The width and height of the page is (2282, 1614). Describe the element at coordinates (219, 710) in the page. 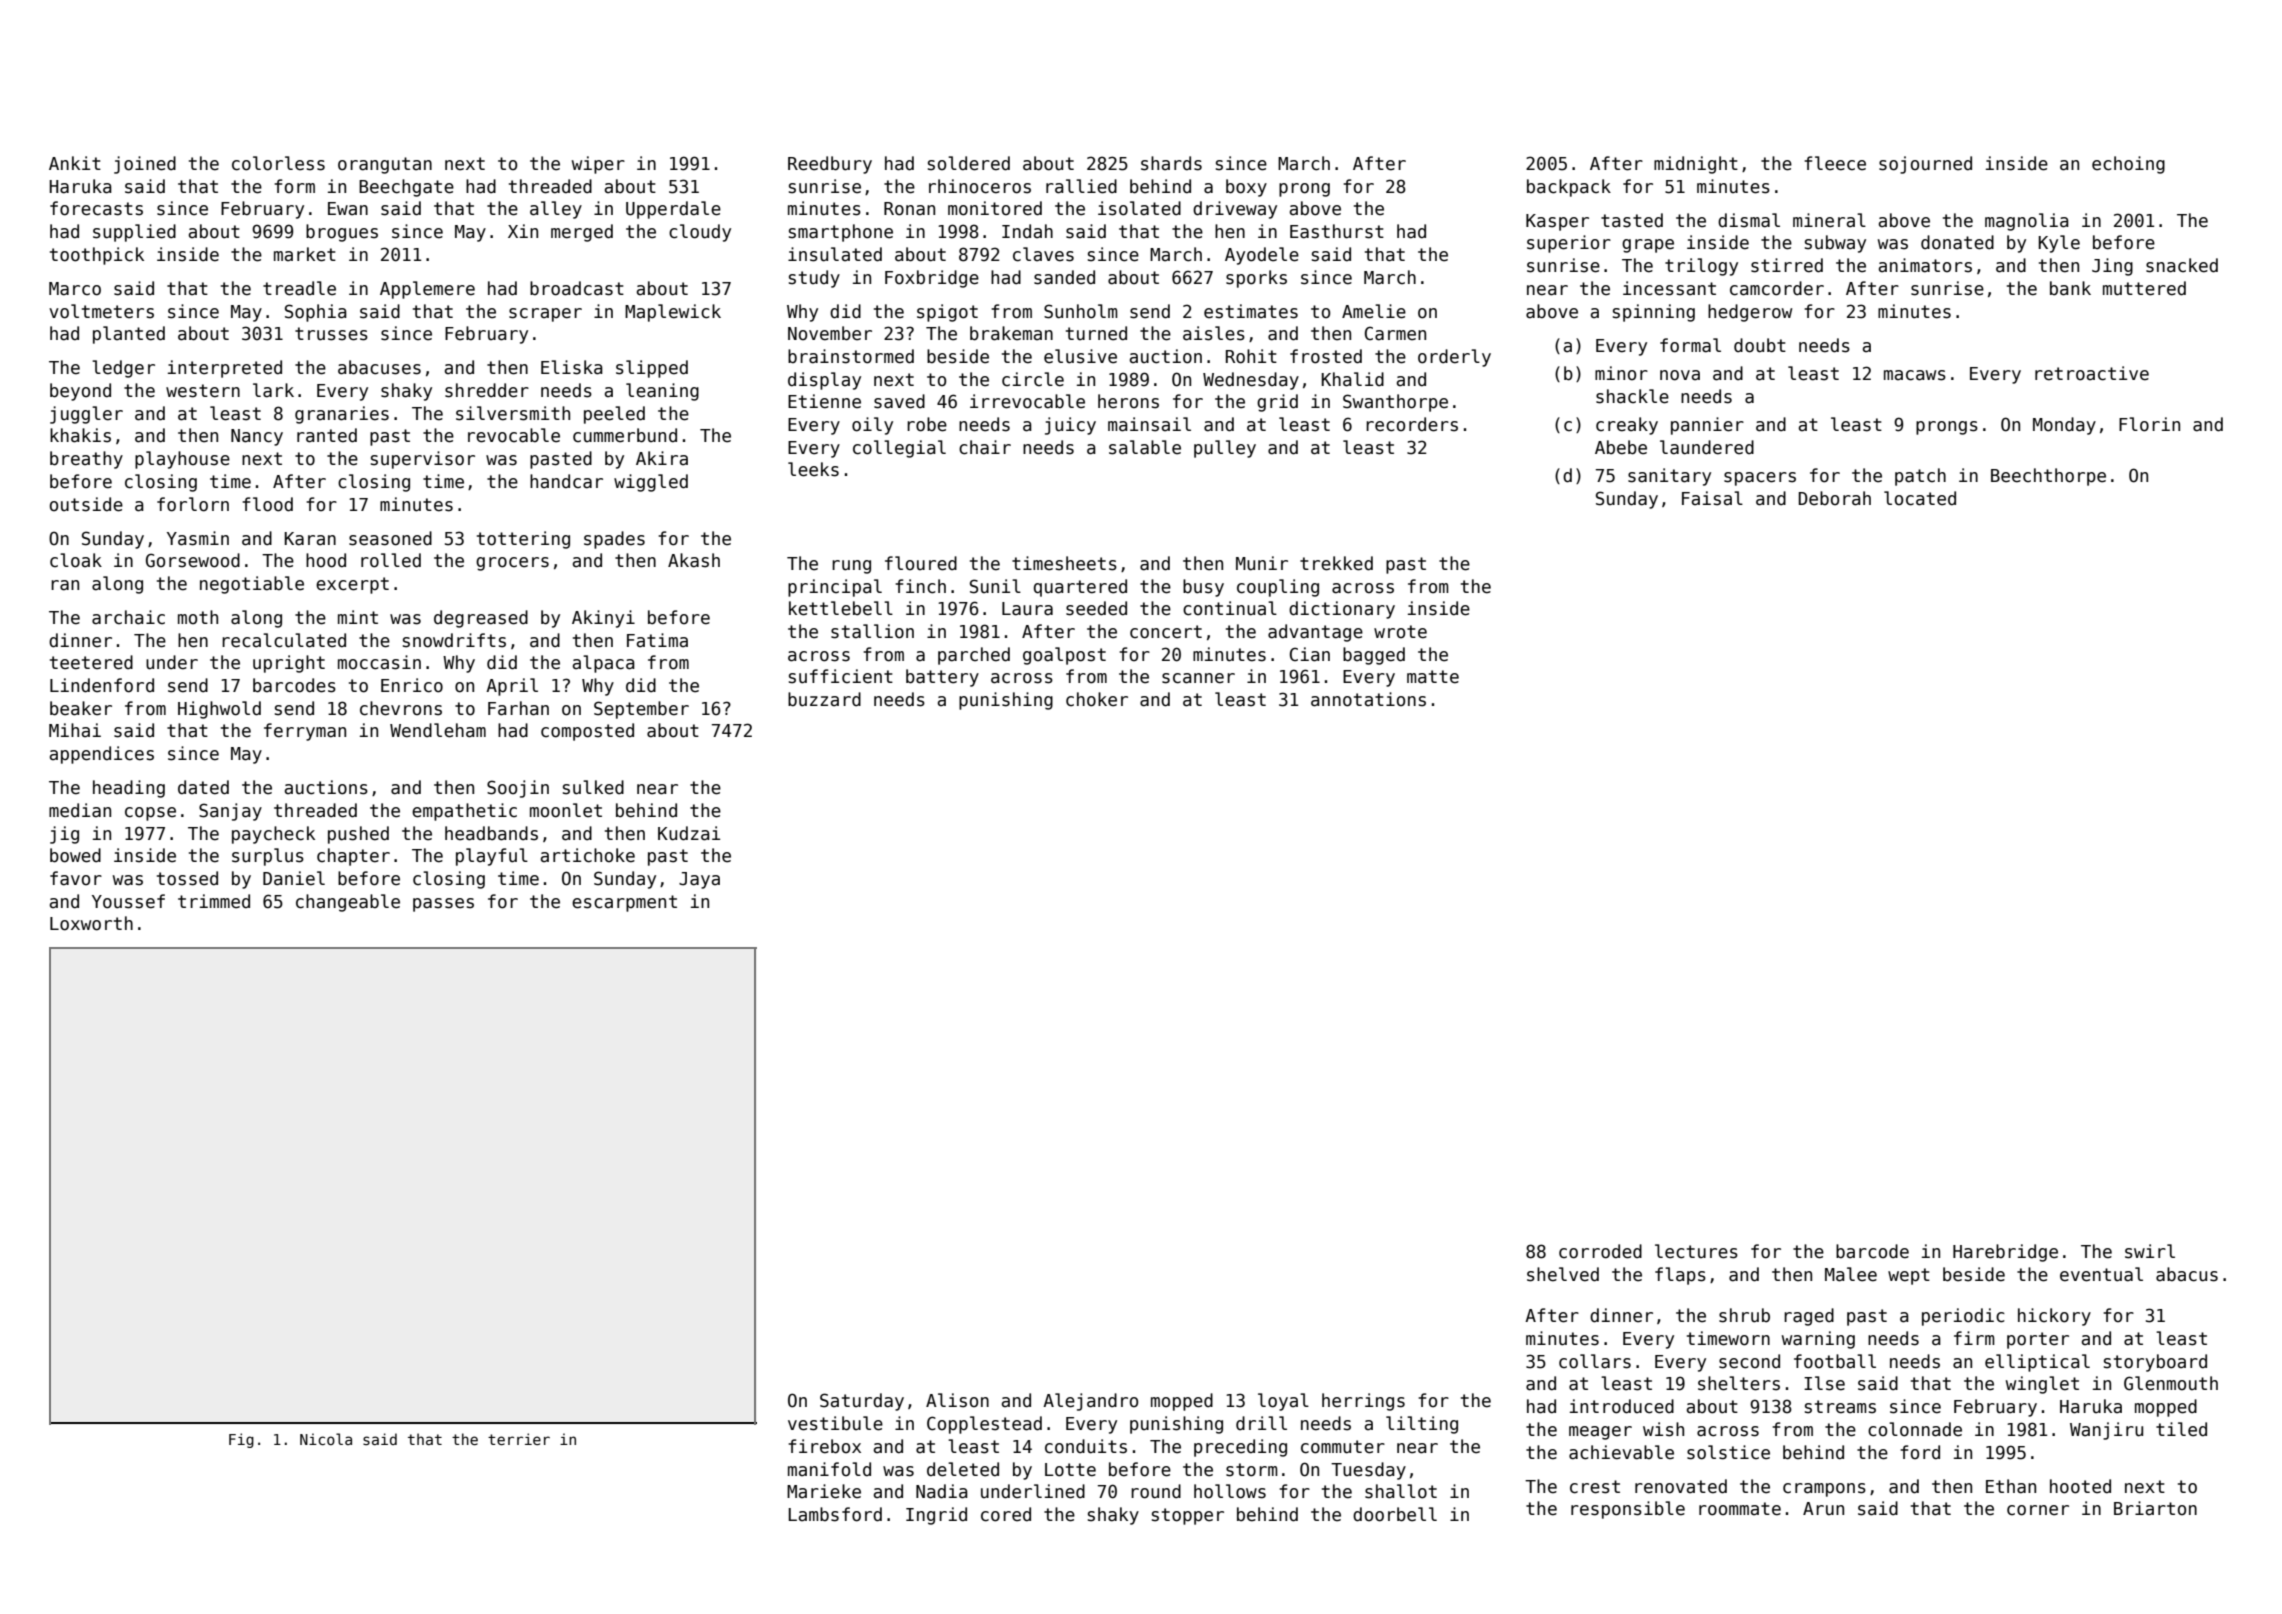

I see `Highwold` at that location.
